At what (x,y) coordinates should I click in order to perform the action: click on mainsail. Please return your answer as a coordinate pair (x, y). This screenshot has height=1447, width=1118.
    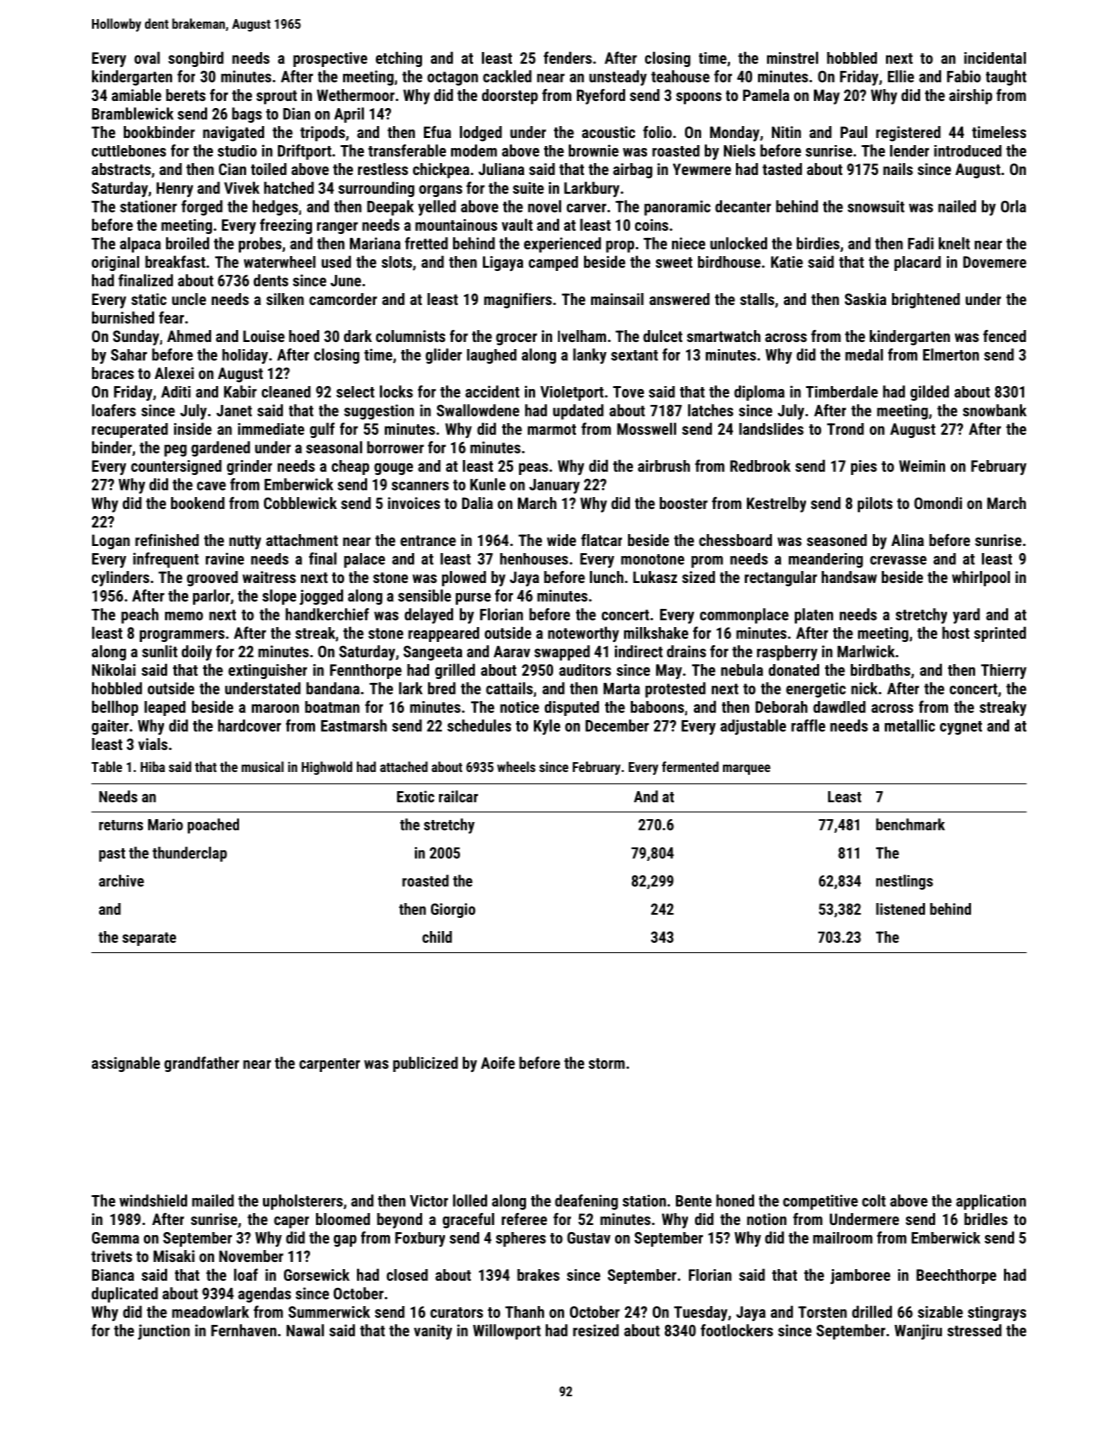
    Looking at the image, I should click on (617, 299).
